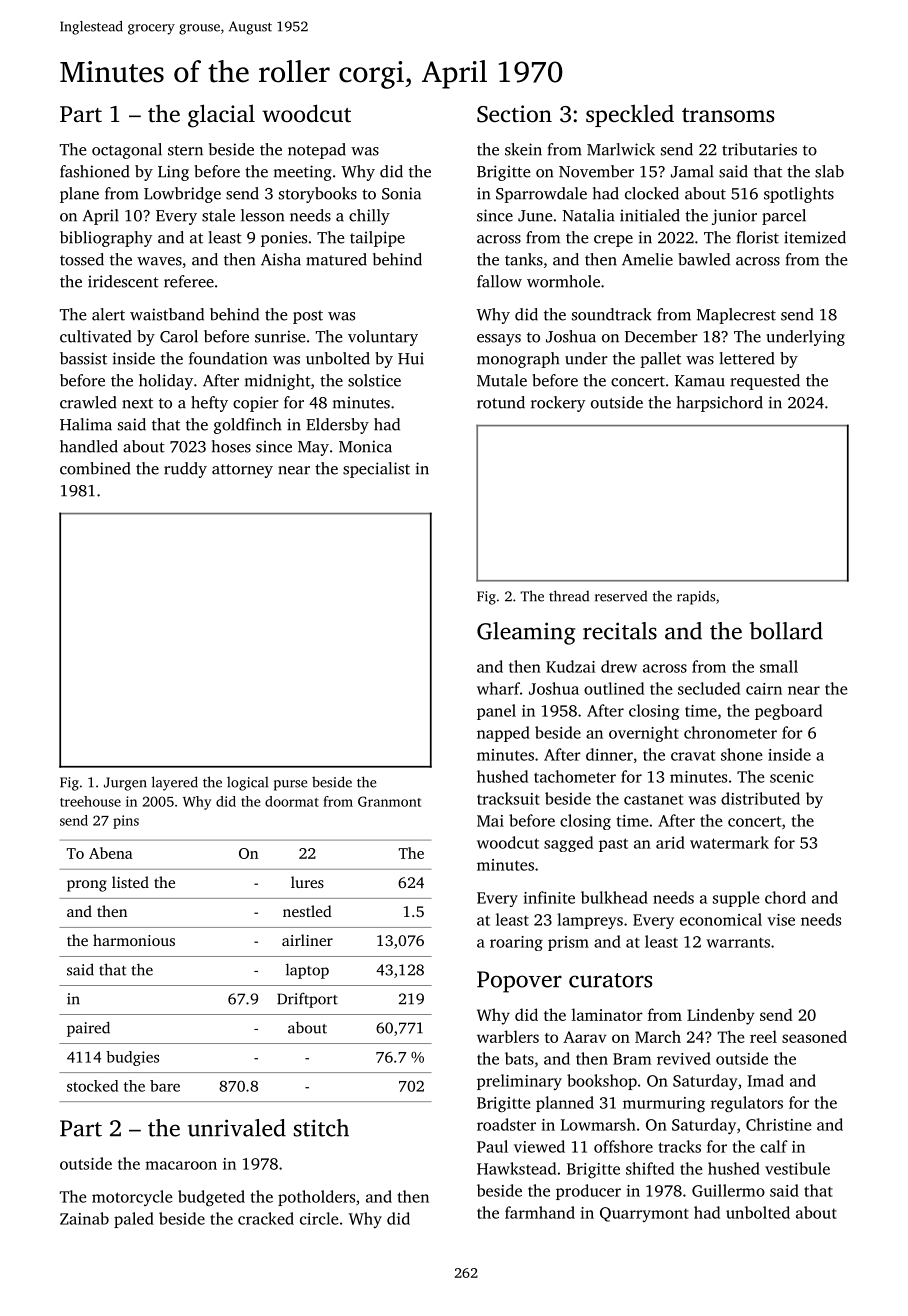  What do you see at coordinates (89, 446) in the page?
I see `handled` at bounding box center [89, 446].
